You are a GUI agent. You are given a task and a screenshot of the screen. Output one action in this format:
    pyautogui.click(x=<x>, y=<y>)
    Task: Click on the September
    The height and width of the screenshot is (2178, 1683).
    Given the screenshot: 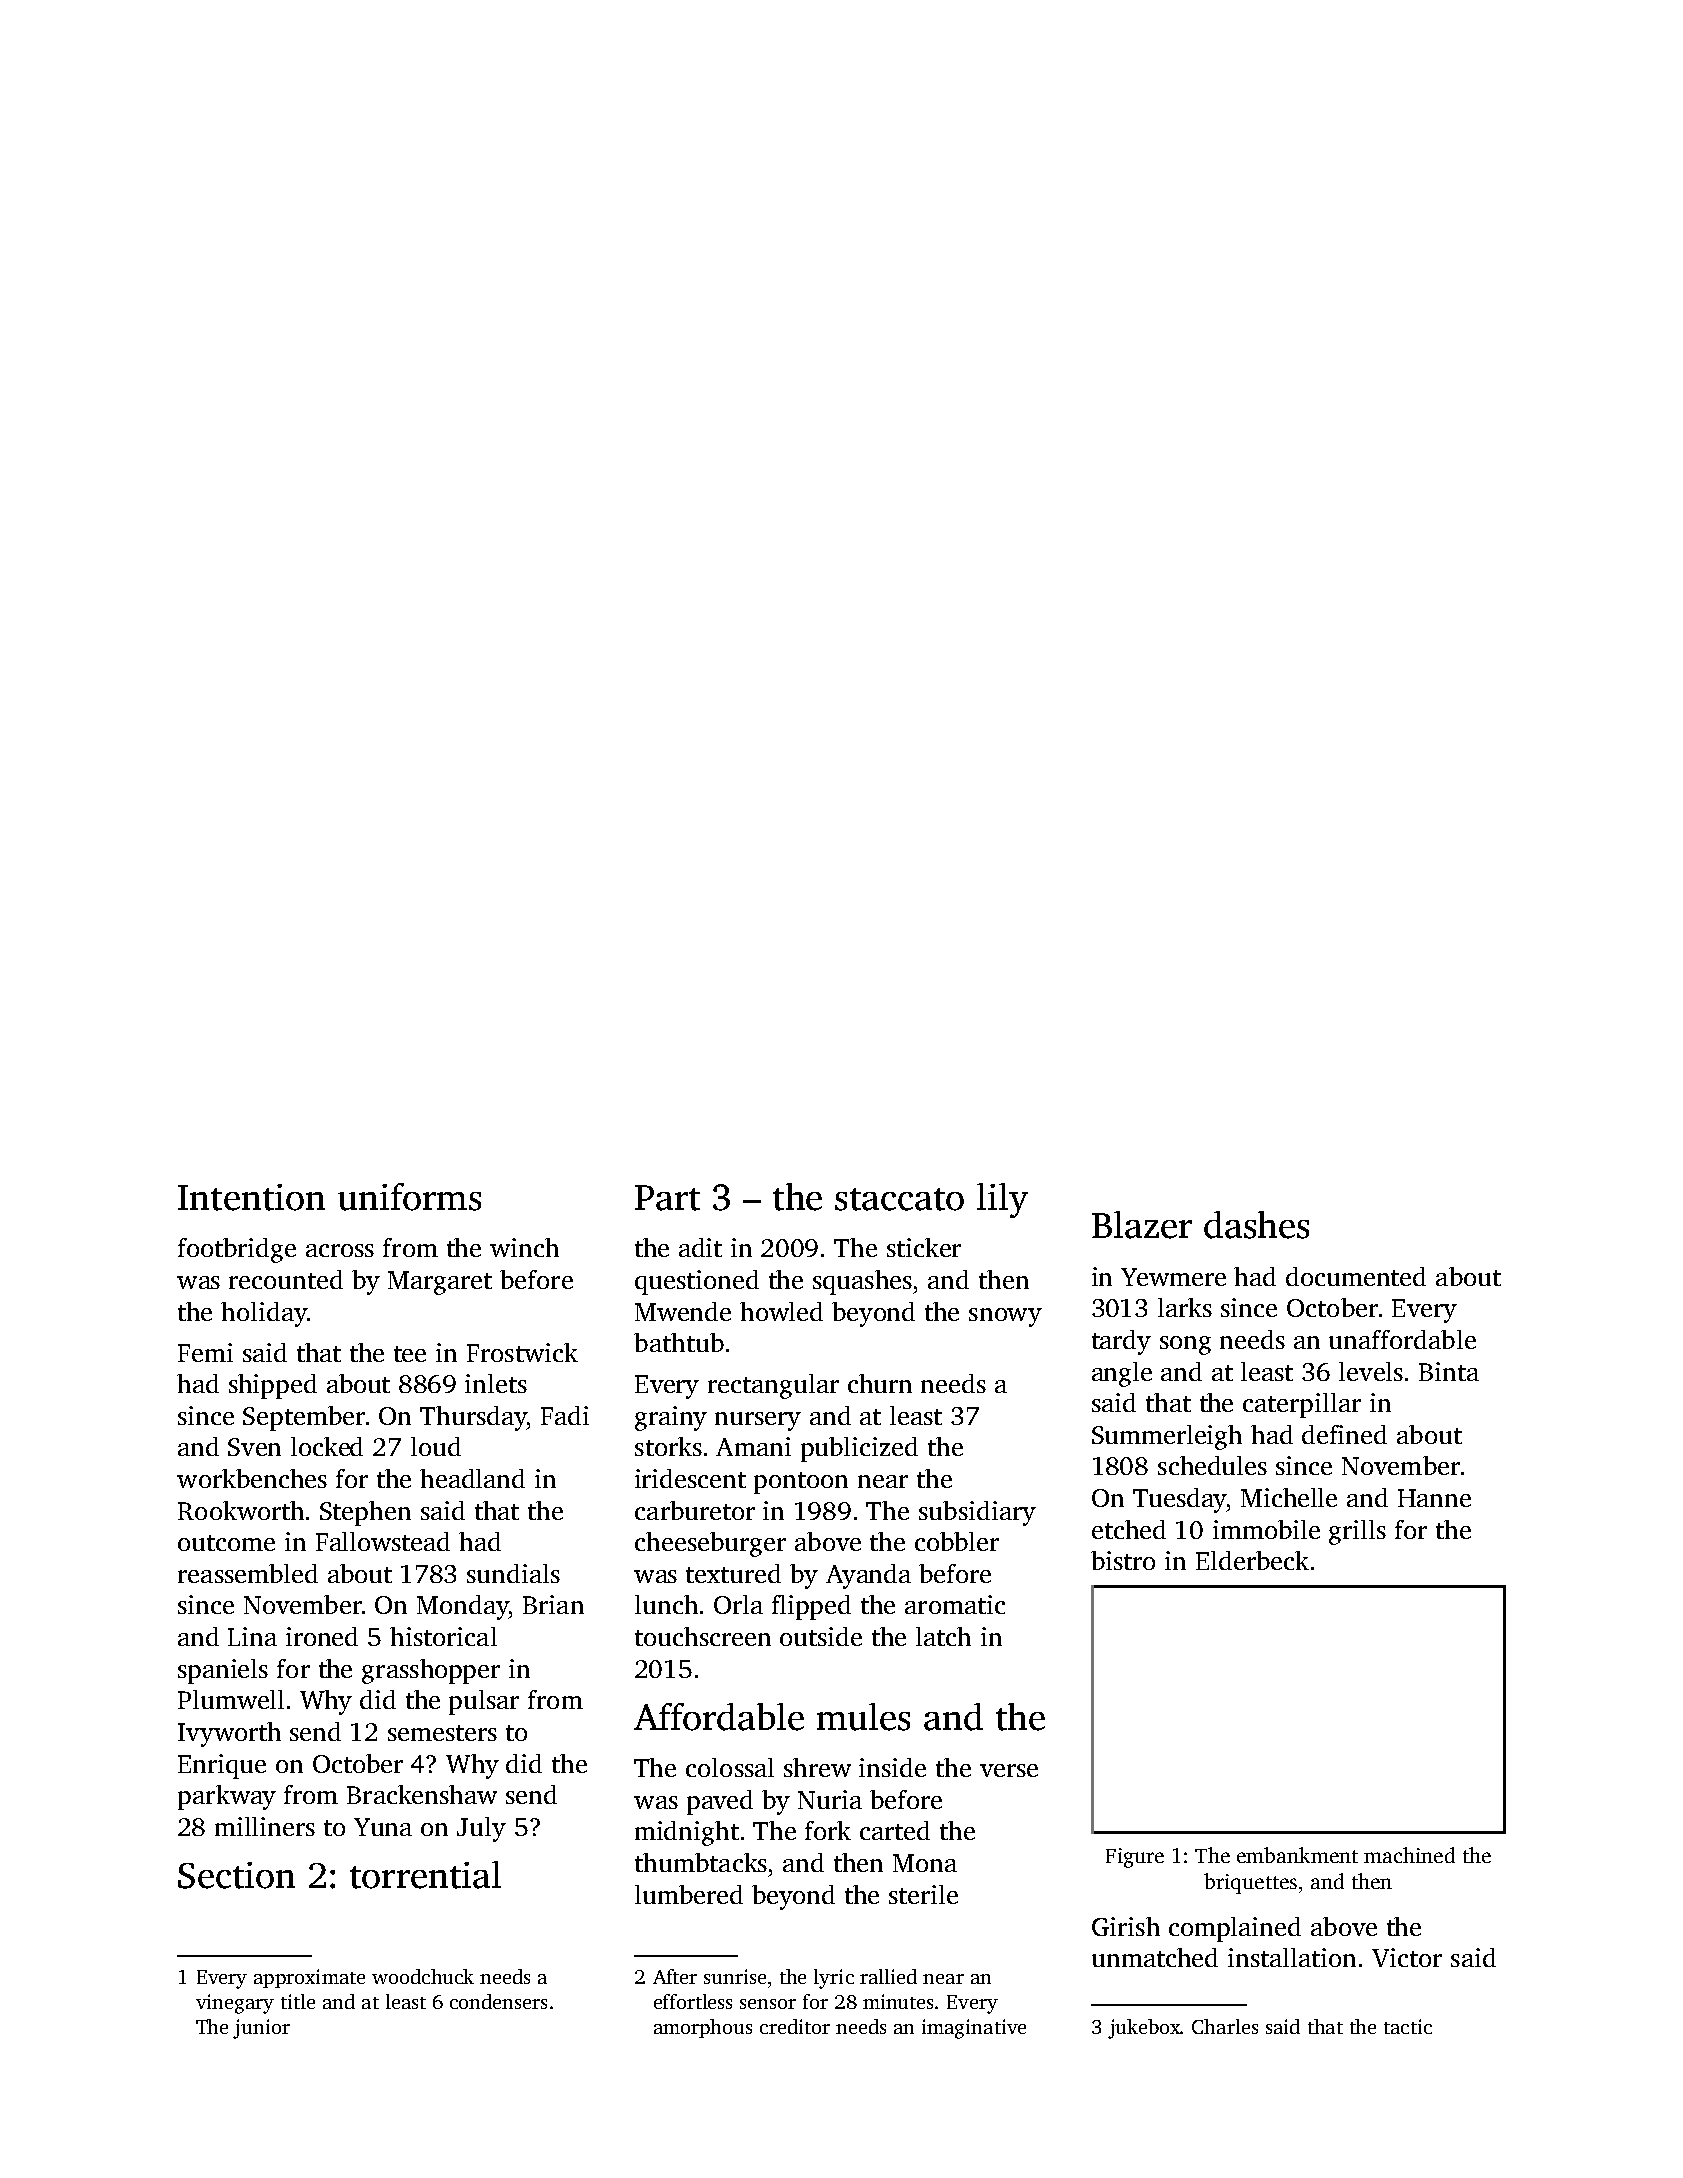 What is the action you would take?
    pyautogui.click(x=304, y=1418)
